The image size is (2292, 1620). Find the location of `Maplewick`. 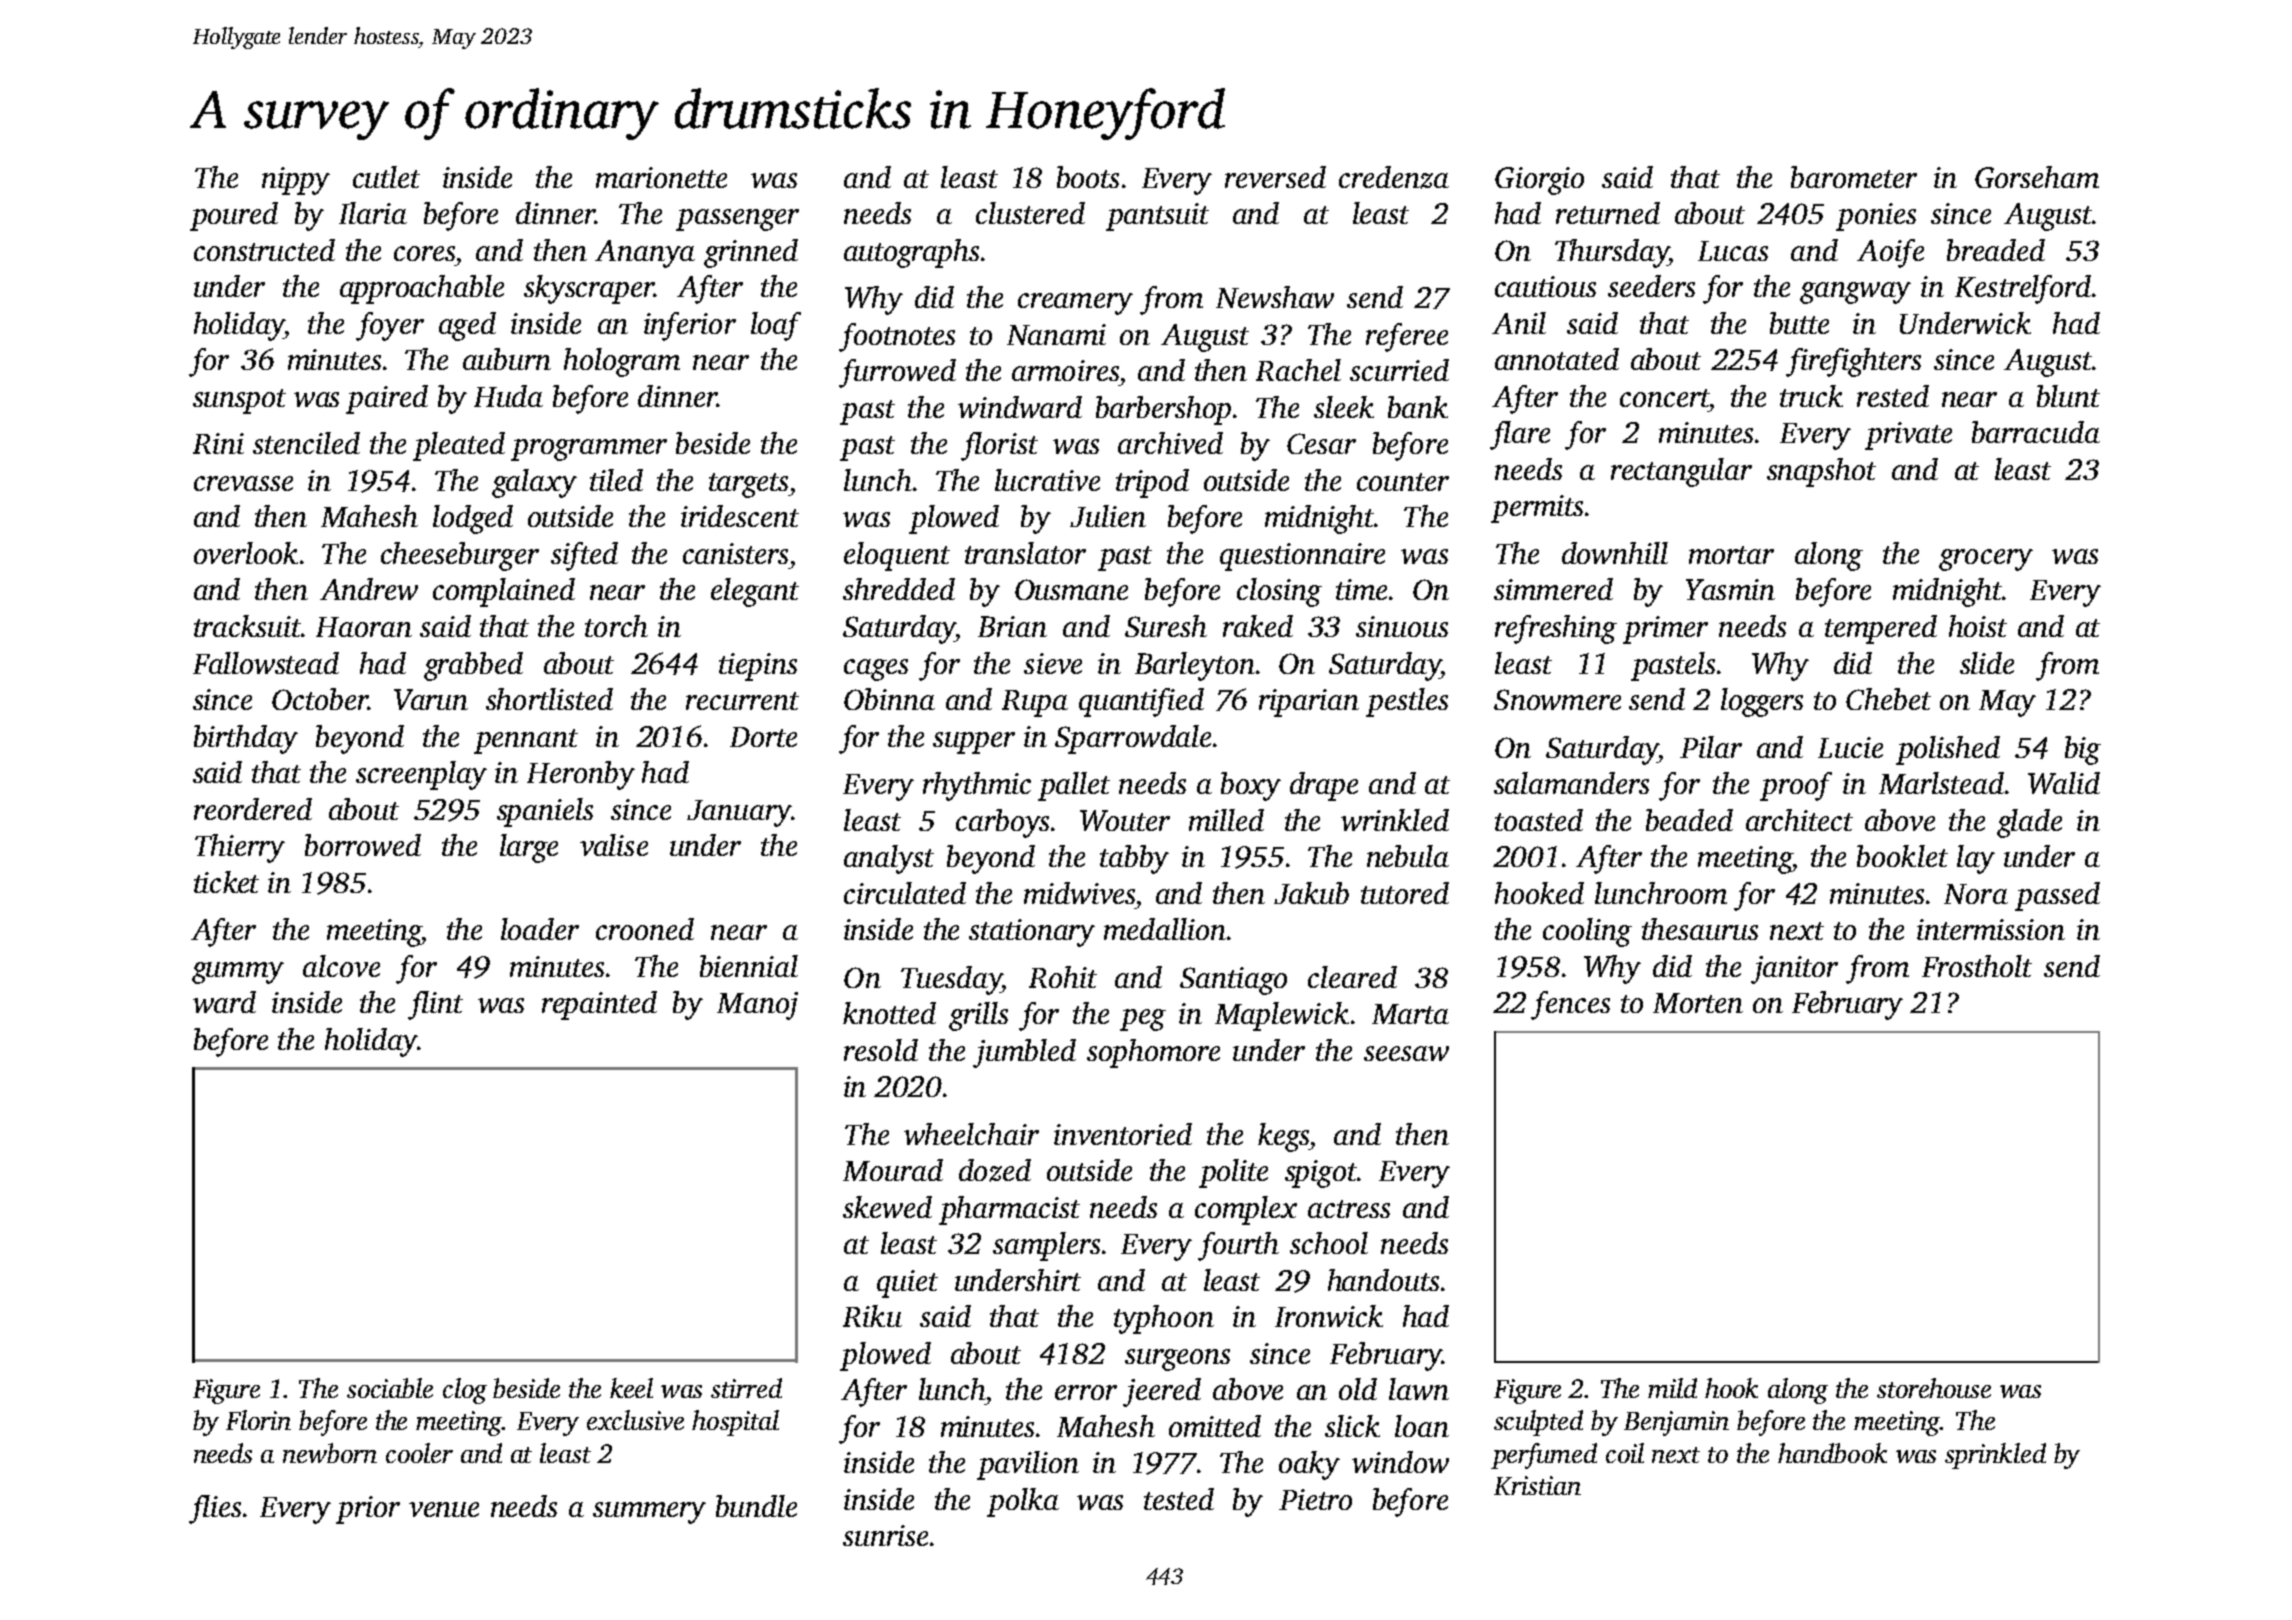

Maplewick is located at coordinates (1282, 1016).
